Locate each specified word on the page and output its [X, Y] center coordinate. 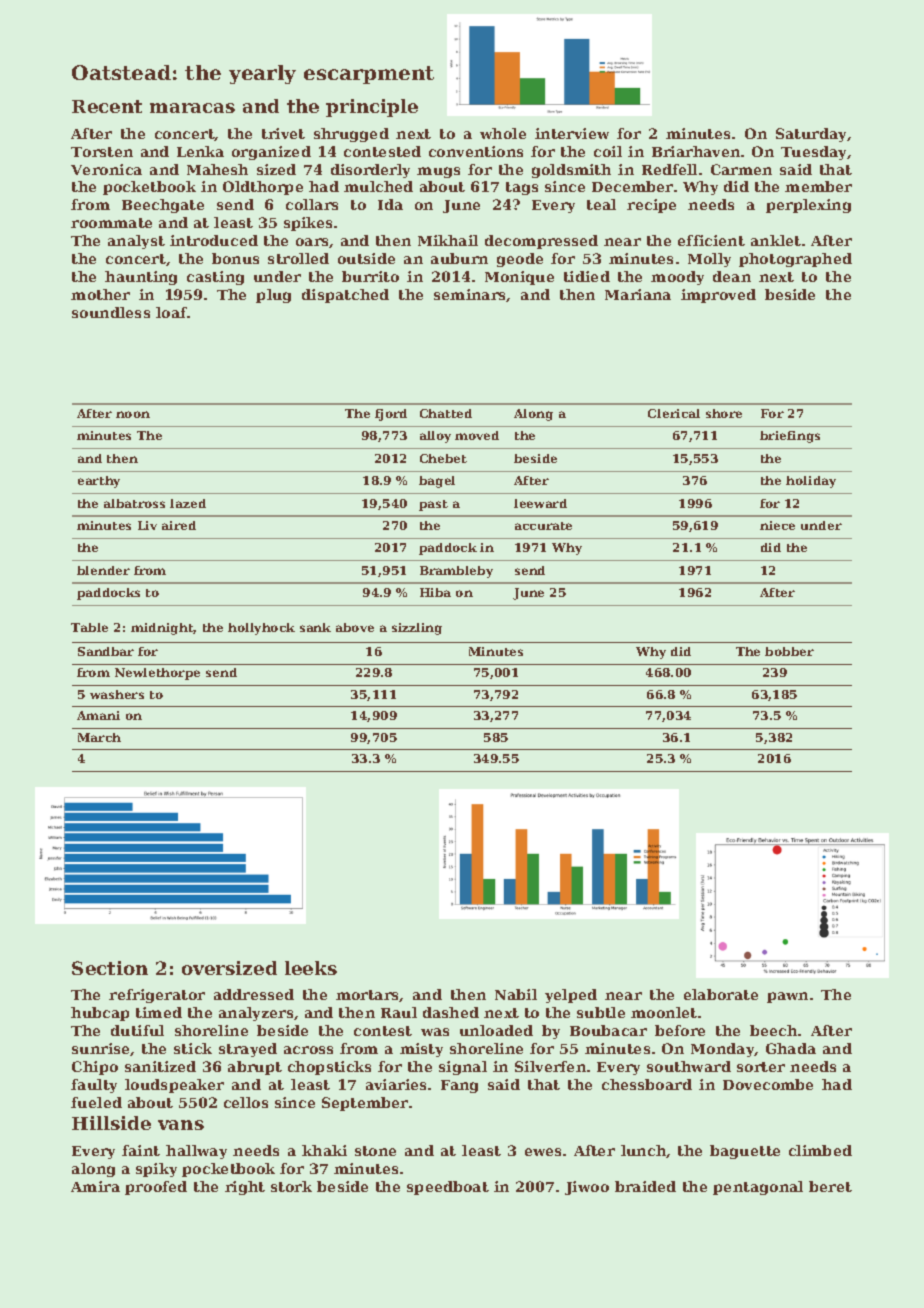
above [355, 627]
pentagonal [758, 1188]
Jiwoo [587, 1188]
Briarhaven [696, 151]
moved [477, 435]
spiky [156, 1170]
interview [572, 133]
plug [273, 296]
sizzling [417, 629]
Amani [98, 715]
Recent [107, 106]
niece [777, 525]
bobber [789, 651]
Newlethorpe [157, 674]
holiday [811, 482]
